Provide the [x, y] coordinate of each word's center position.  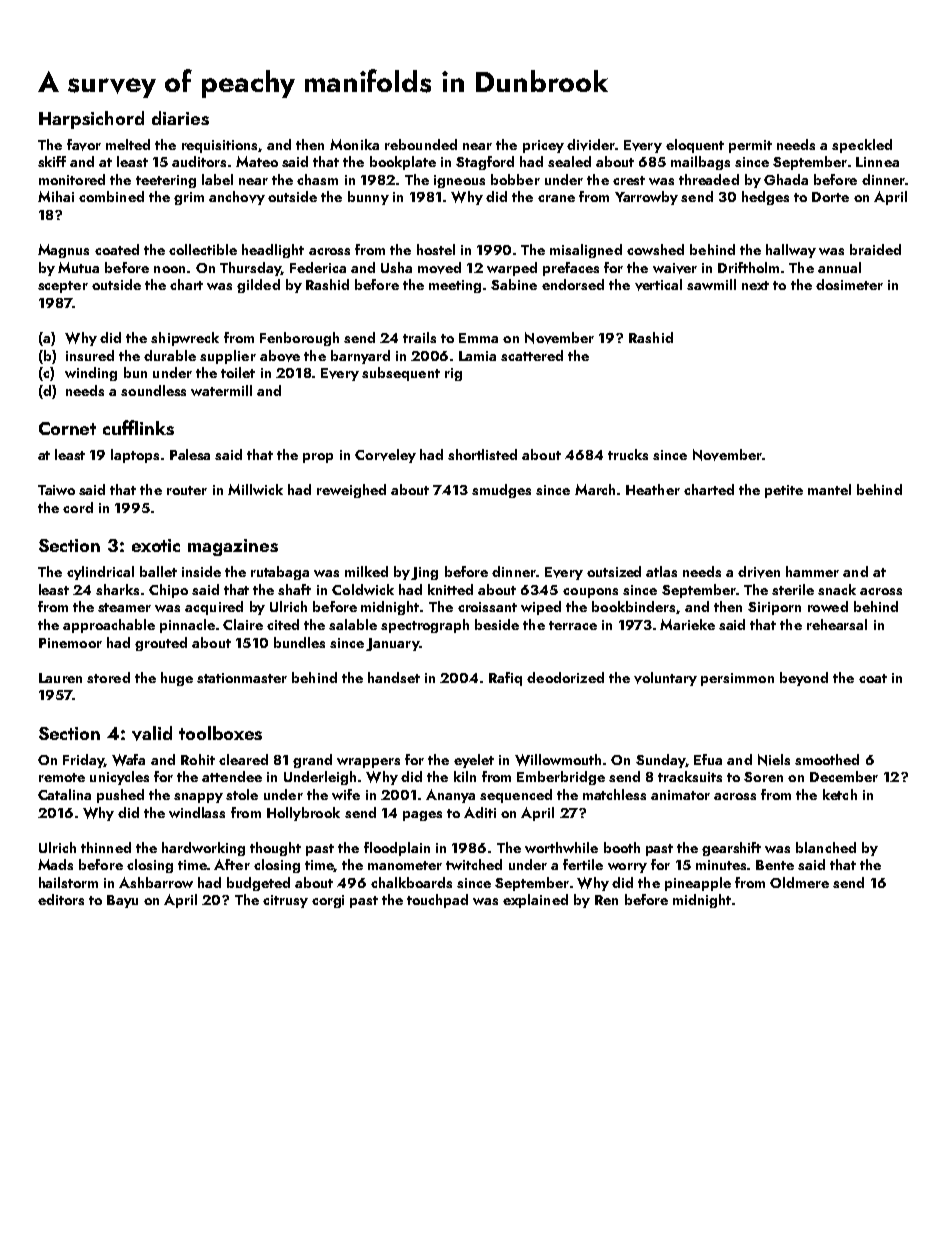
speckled [862, 146]
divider [591, 145]
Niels [774, 760]
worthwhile [561, 847]
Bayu [122, 901]
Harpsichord [91, 120]
